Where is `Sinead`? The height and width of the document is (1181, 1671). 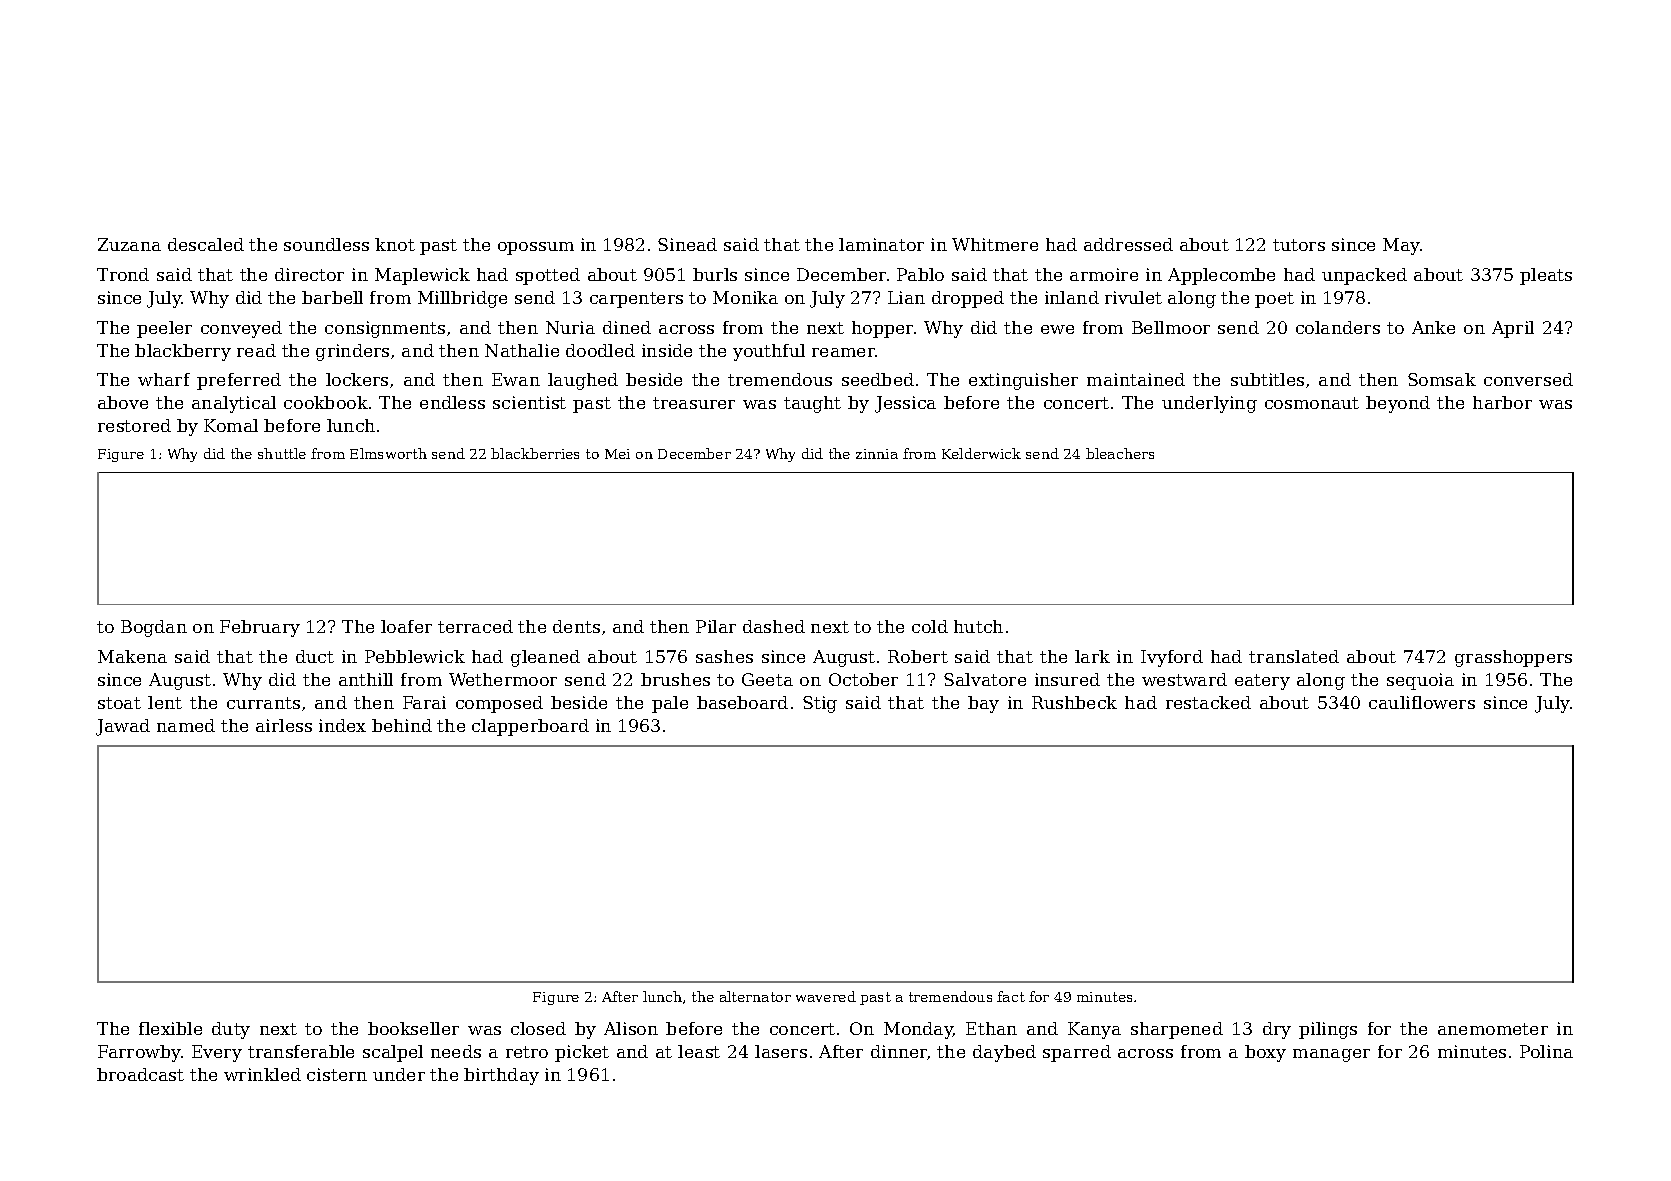 Sinead is located at coordinates (687, 244).
